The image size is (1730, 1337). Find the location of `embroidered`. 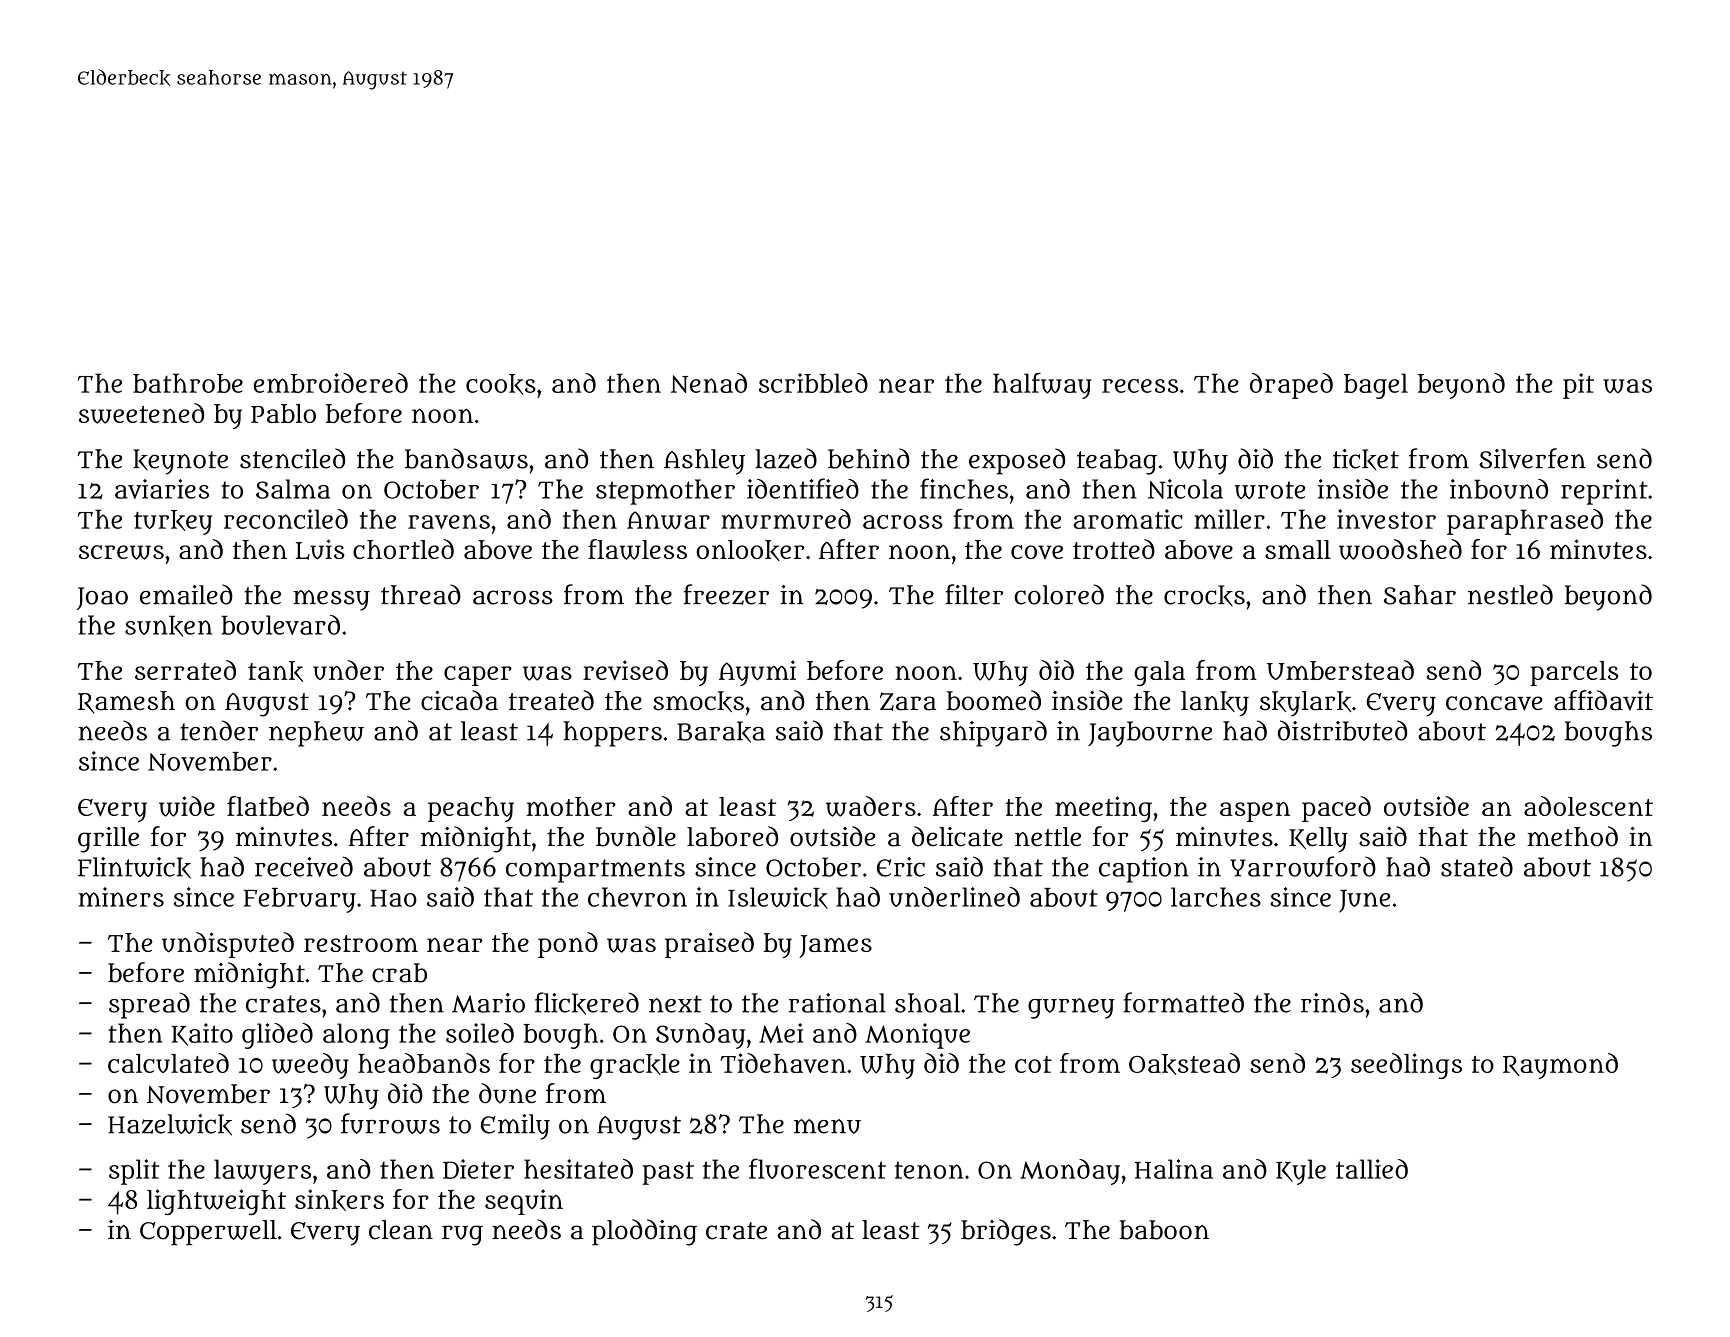

embroidered is located at coordinates (330, 383).
